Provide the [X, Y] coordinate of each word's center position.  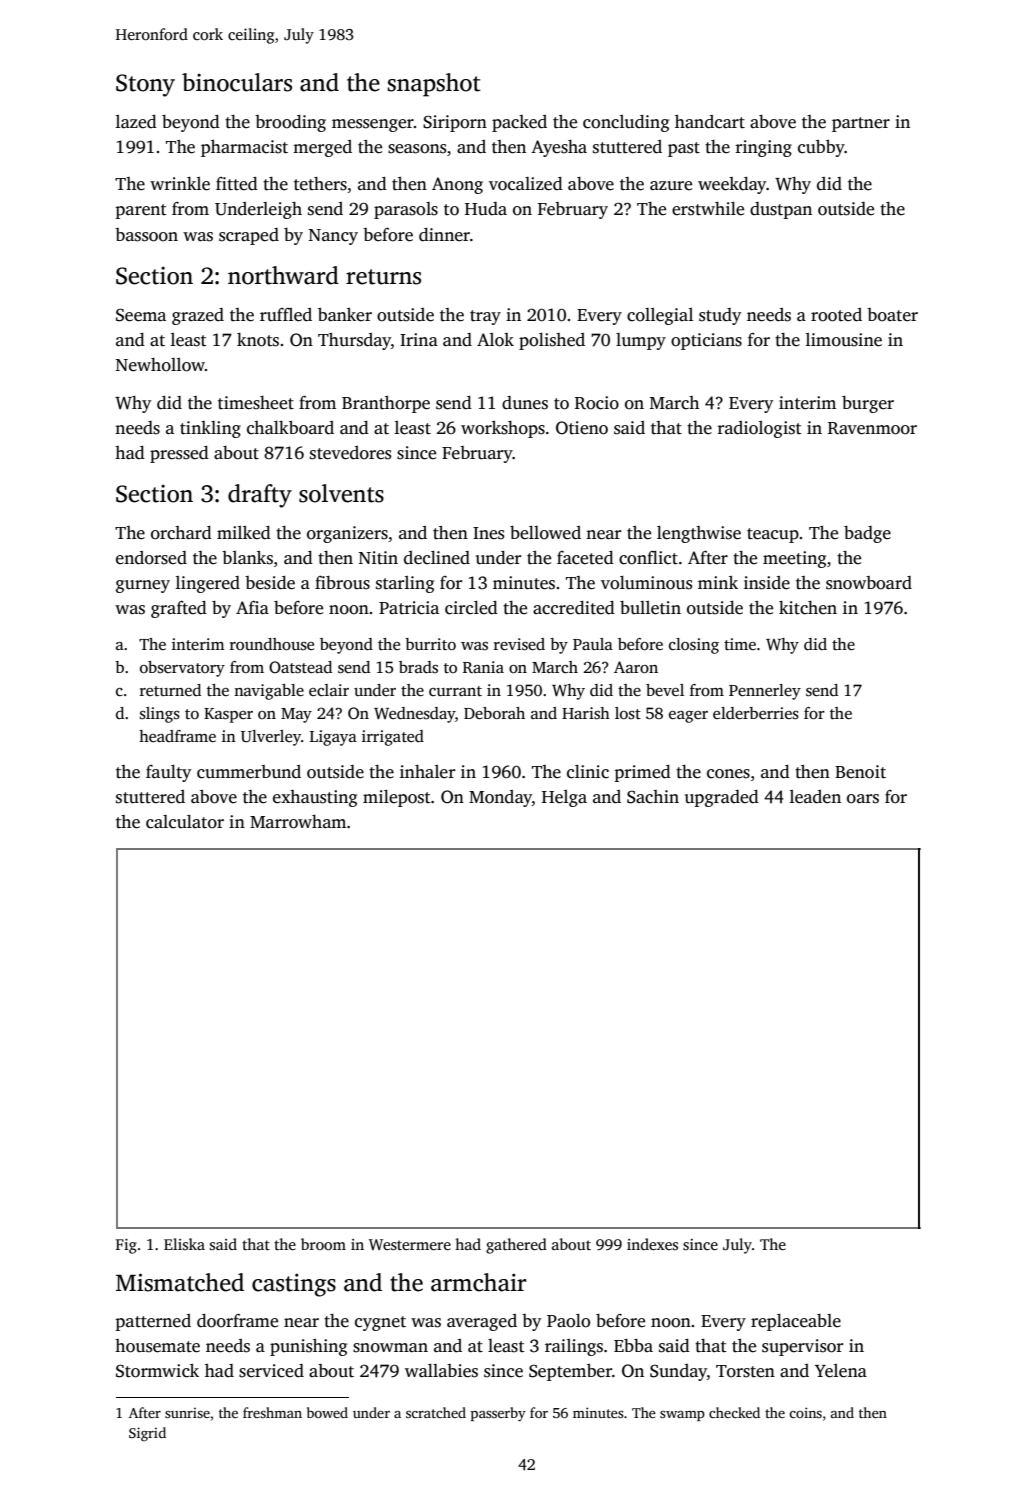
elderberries [756, 713]
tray [485, 317]
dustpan [781, 210]
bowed [327, 1412]
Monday [500, 798]
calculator [185, 822]
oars [863, 799]
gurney [143, 586]
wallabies [441, 1371]
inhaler [427, 772]
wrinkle [180, 184]
